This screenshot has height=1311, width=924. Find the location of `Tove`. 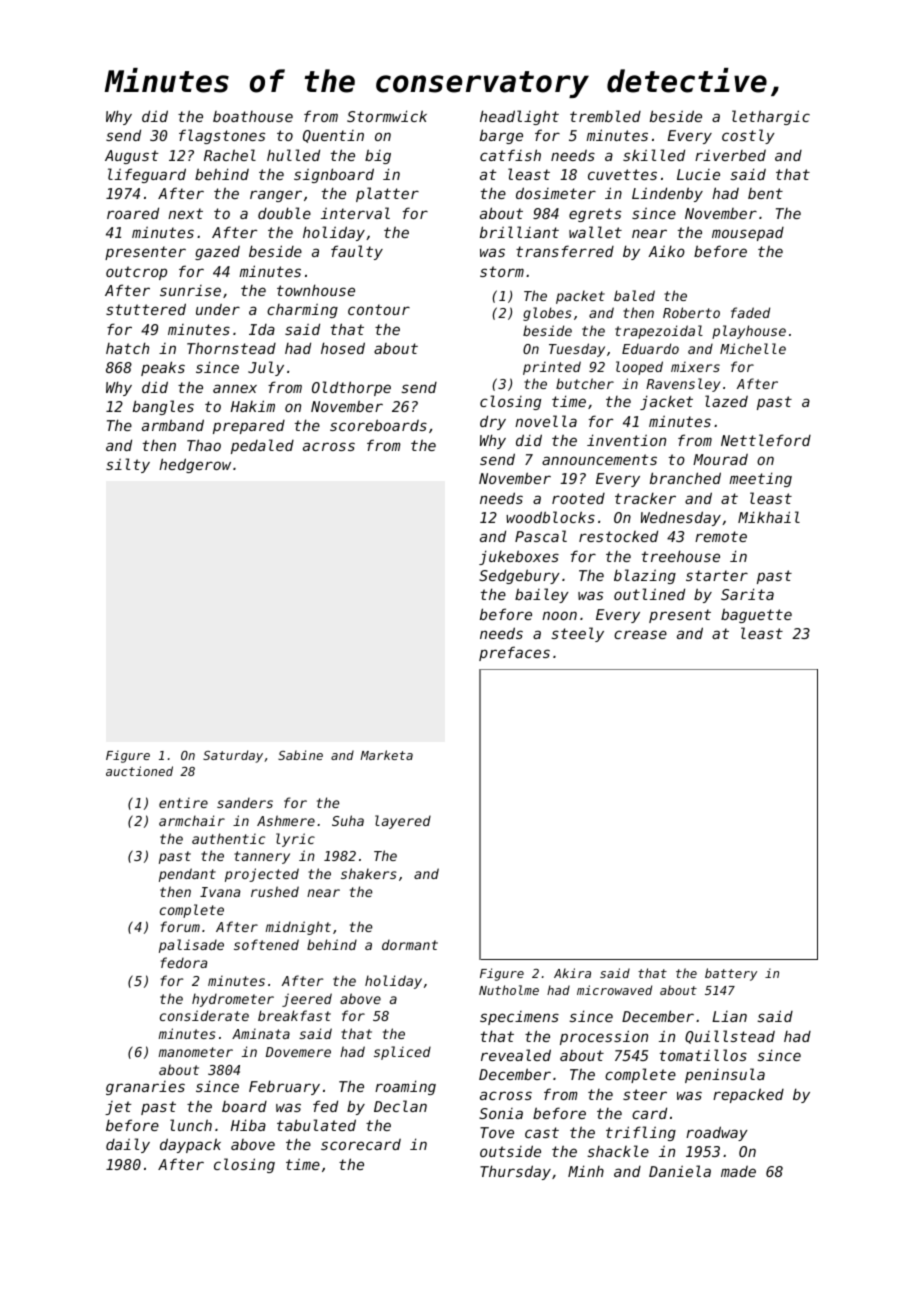

Tove is located at coordinates (497, 1132).
